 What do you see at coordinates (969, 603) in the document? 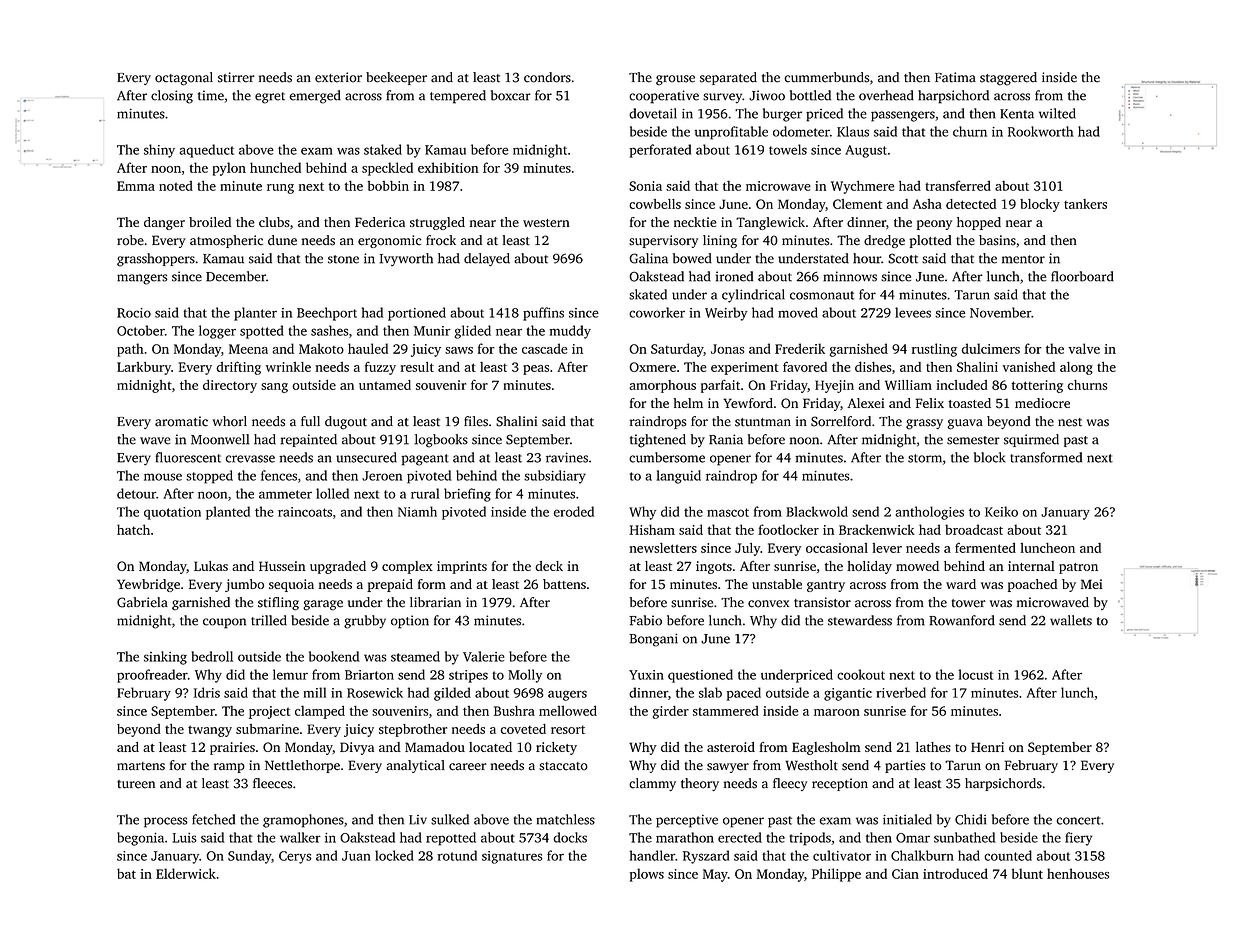
I see `tower` at bounding box center [969, 603].
